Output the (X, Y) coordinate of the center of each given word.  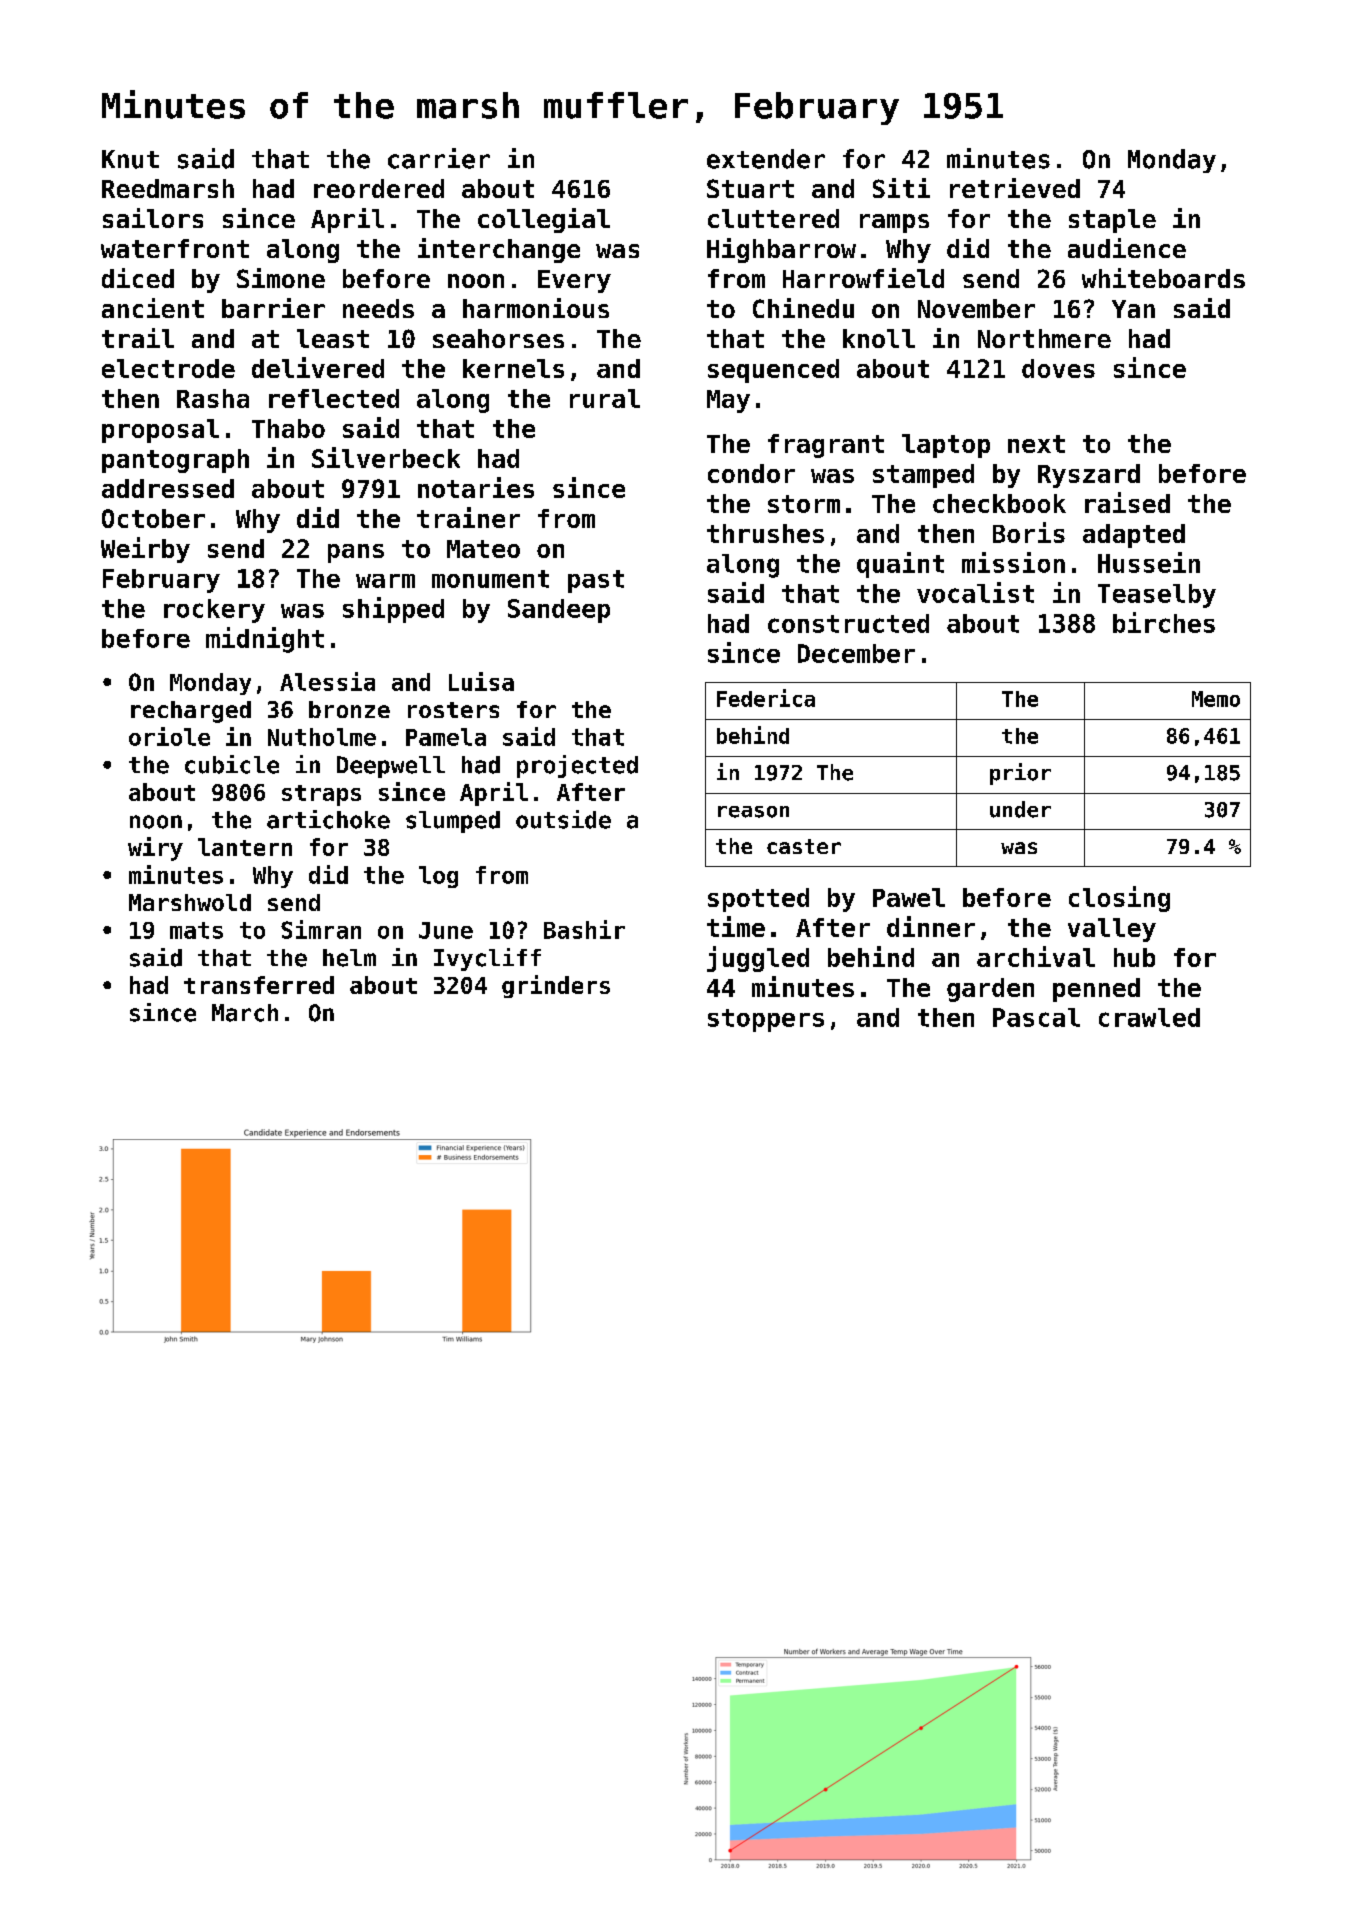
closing (1119, 899)
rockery (214, 611)
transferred (259, 985)
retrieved (1015, 188)
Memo (1216, 699)
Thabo (288, 428)
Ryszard (1089, 476)
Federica (766, 698)
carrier (439, 158)
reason (753, 812)
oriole (169, 736)
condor (751, 473)
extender (766, 159)
